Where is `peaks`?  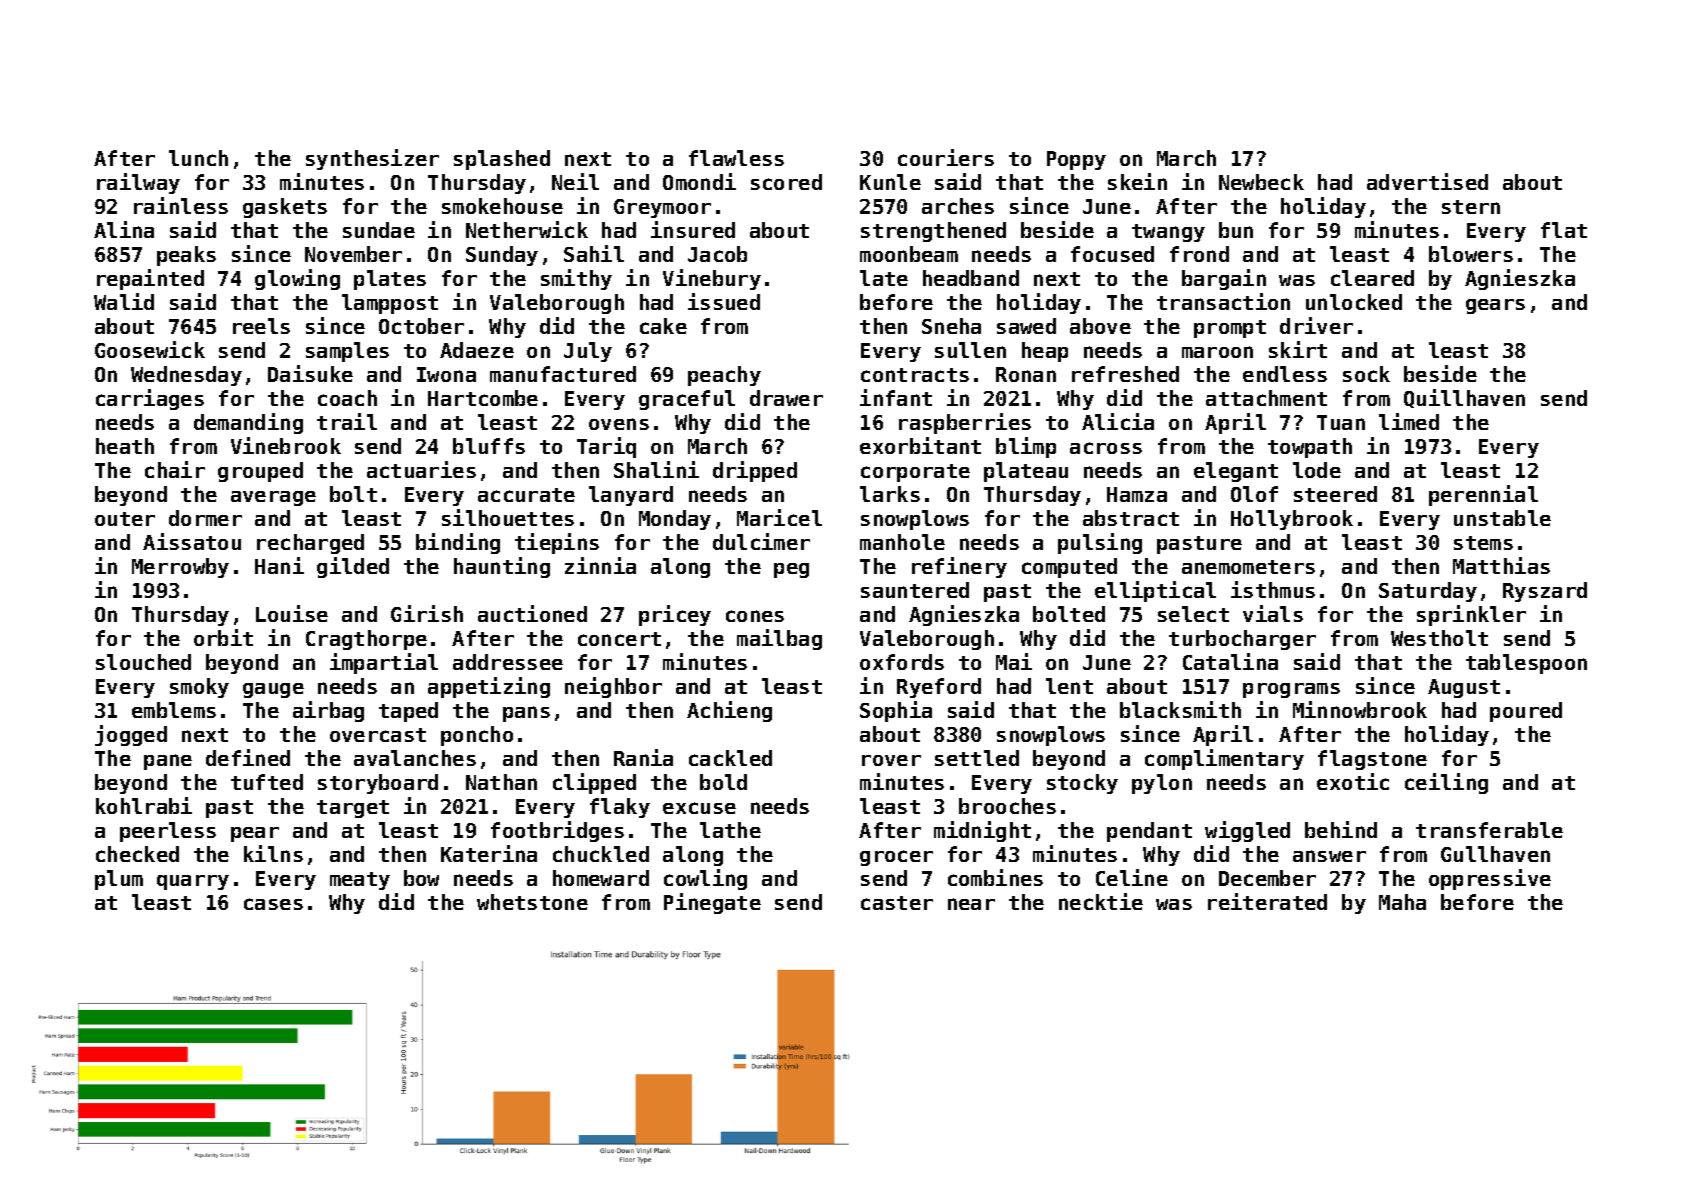
peaks is located at coordinates (186, 256).
